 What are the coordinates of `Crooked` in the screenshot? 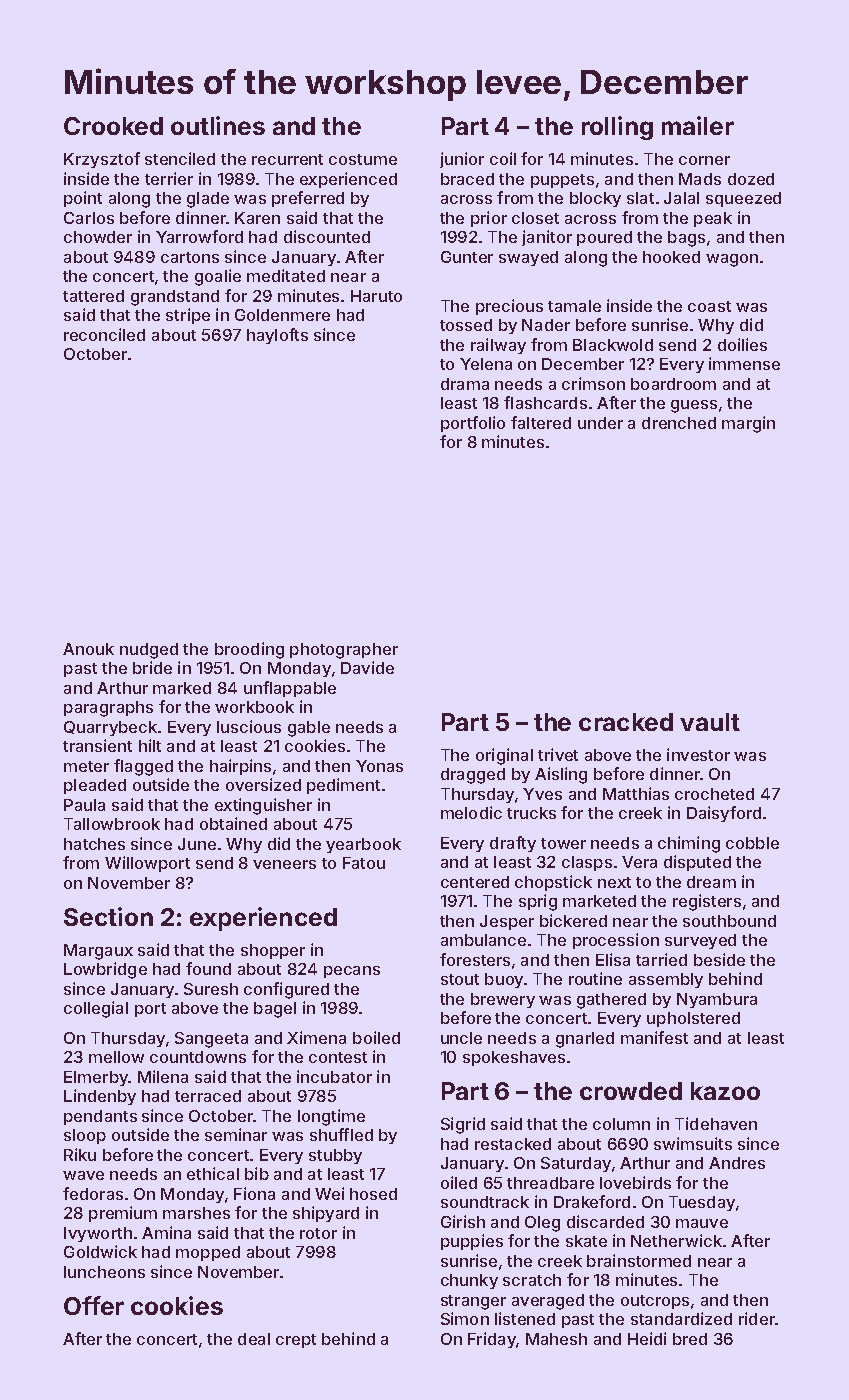 It's located at (113, 126).
